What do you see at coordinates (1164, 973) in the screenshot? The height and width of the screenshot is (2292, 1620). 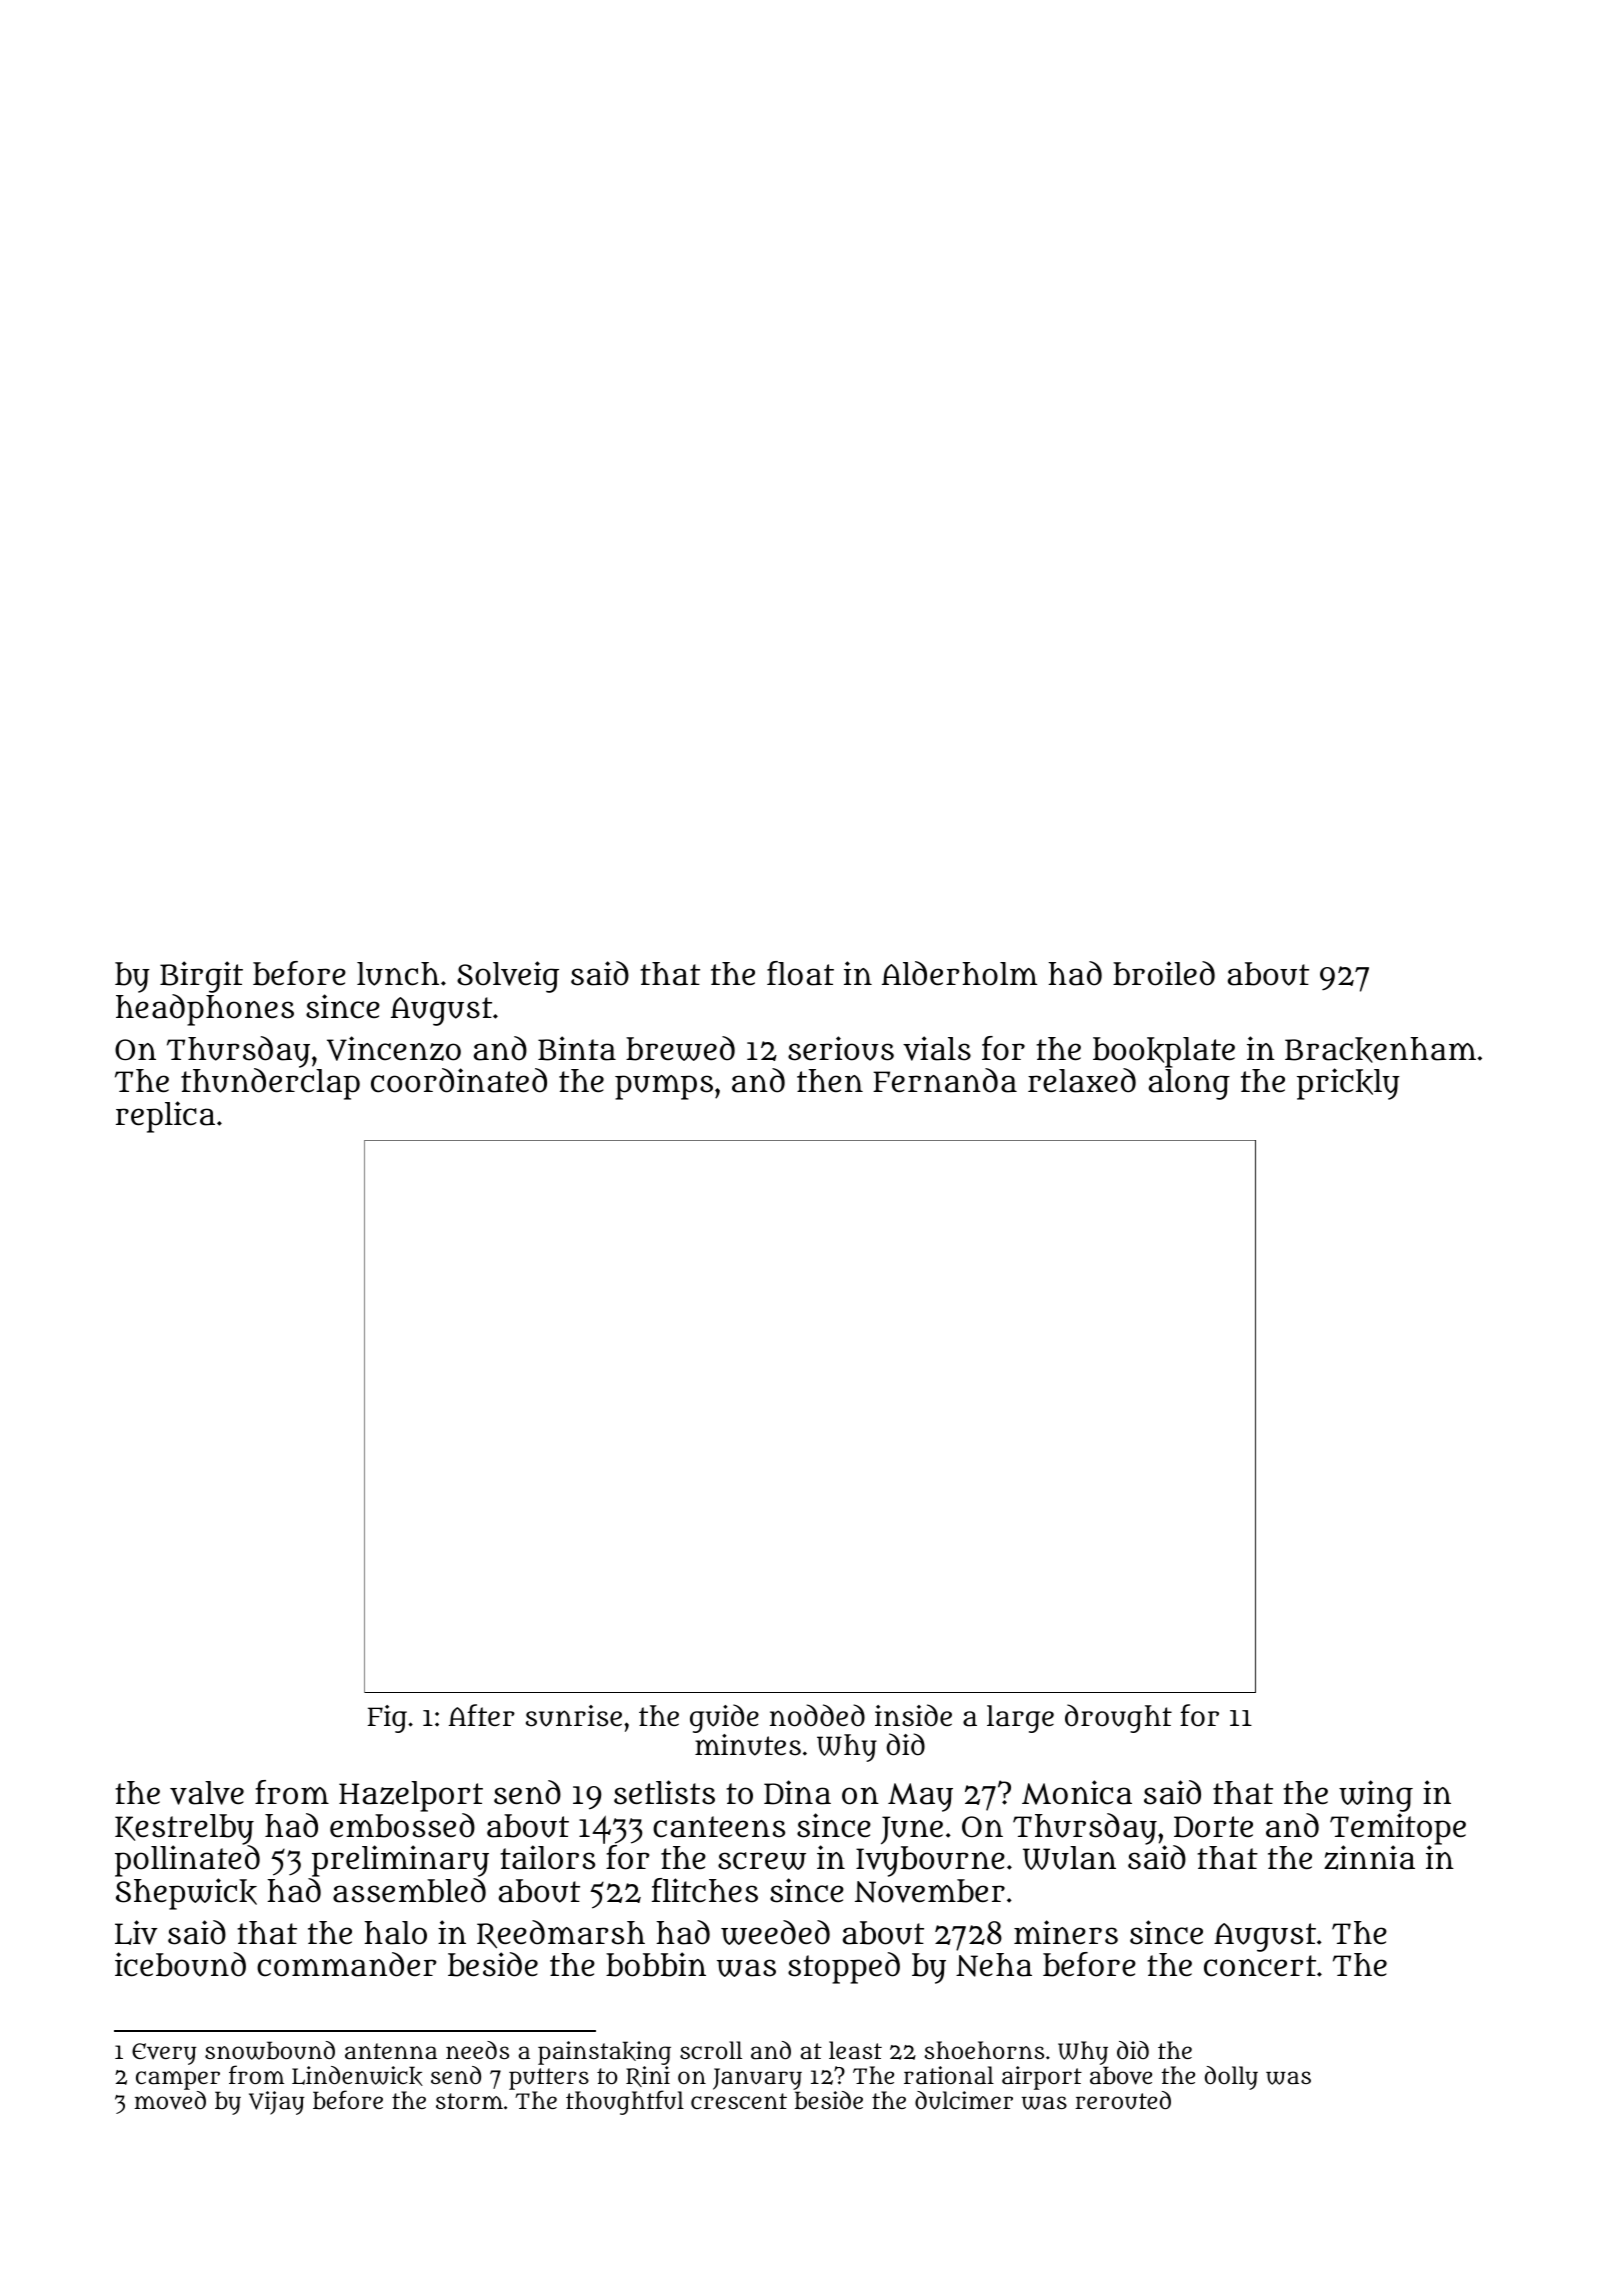 I see `broiled` at bounding box center [1164, 973].
